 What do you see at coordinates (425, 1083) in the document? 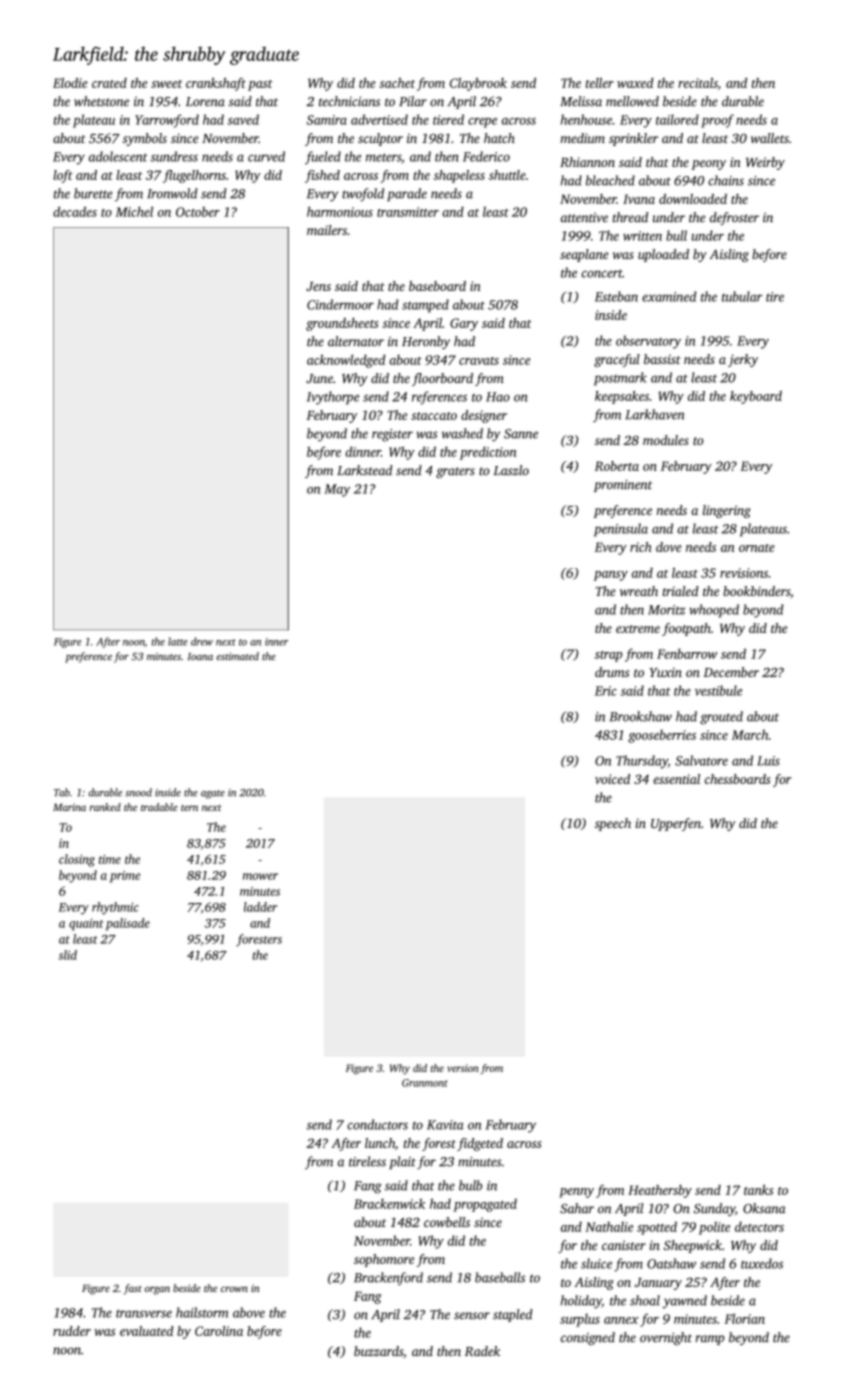
I see `Granmont` at bounding box center [425, 1083].
